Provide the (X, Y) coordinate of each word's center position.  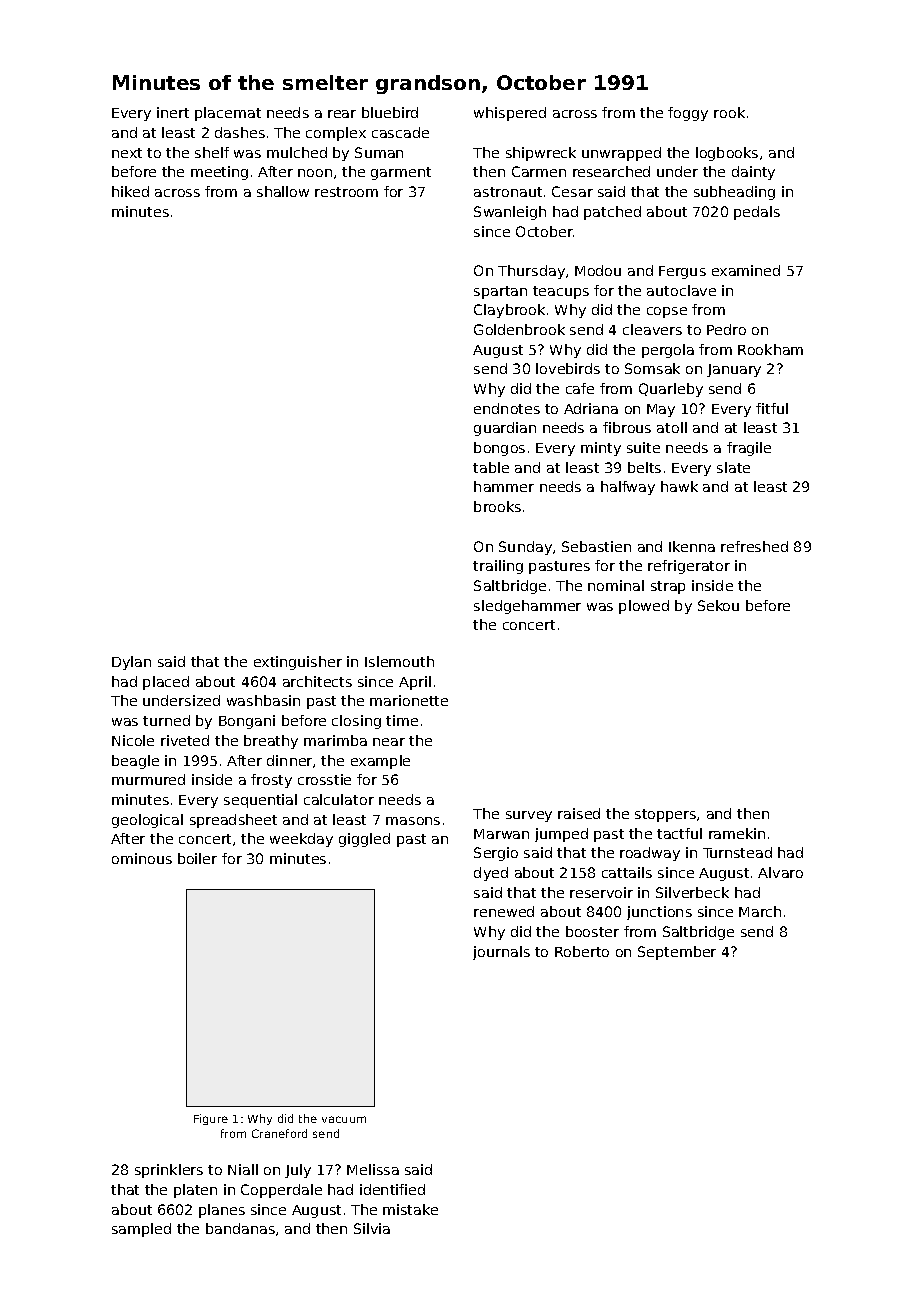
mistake (410, 1209)
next (127, 153)
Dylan (131, 663)
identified (392, 1189)
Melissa (373, 1169)
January (734, 370)
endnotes (507, 408)
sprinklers (169, 1171)
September (677, 953)
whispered (510, 114)
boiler (197, 858)
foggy (688, 114)
